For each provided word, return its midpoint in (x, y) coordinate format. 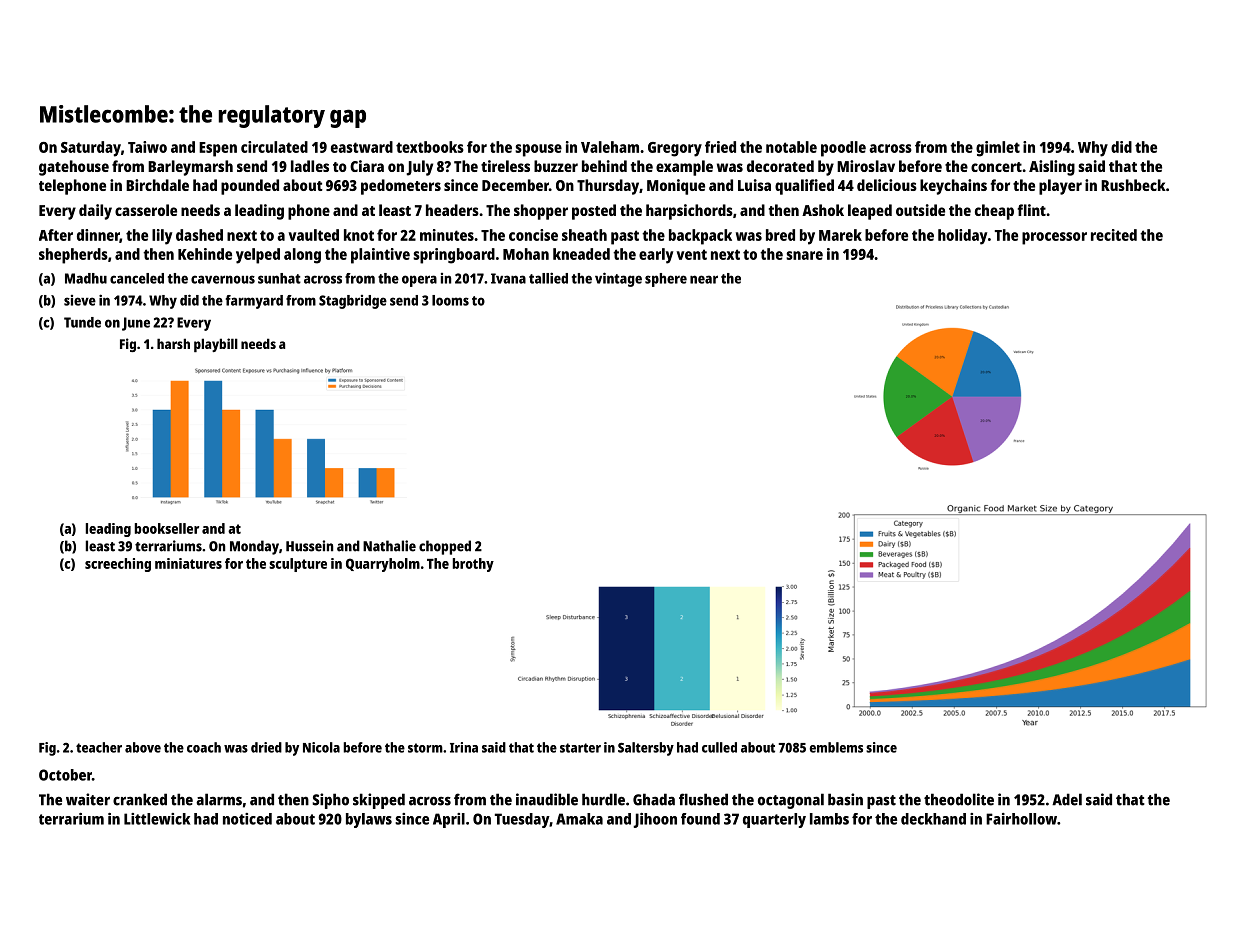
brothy (473, 565)
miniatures (188, 563)
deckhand (933, 819)
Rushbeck (1133, 185)
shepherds (73, 256)
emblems (836, 747)
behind (604, 166)
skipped (379, 801)
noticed (247, 819)
